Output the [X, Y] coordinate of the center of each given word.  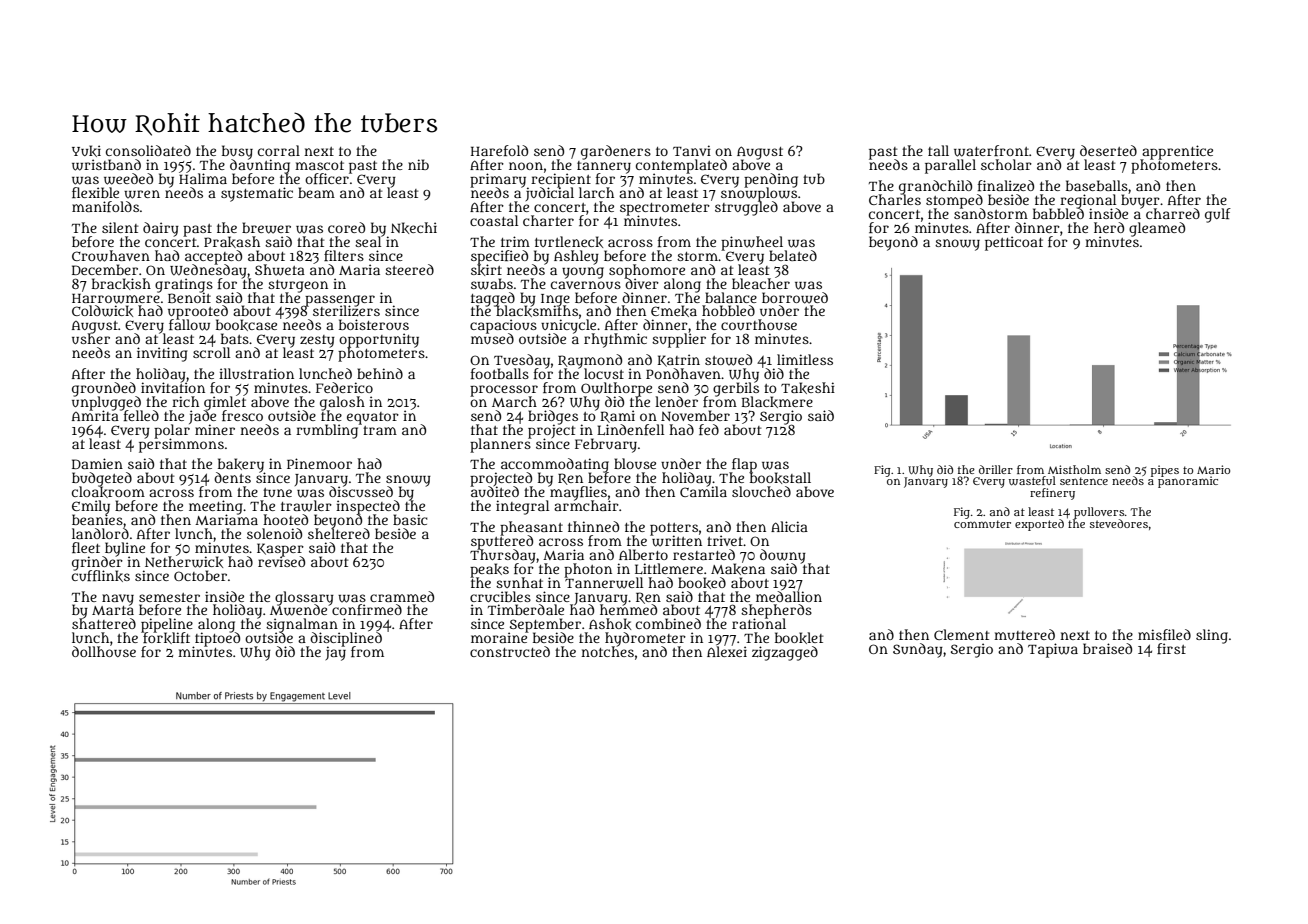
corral [279, 150]
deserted [1108, 150]
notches [607, 652]
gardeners [616, 152]
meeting [216, 507]
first [1171, 648]
